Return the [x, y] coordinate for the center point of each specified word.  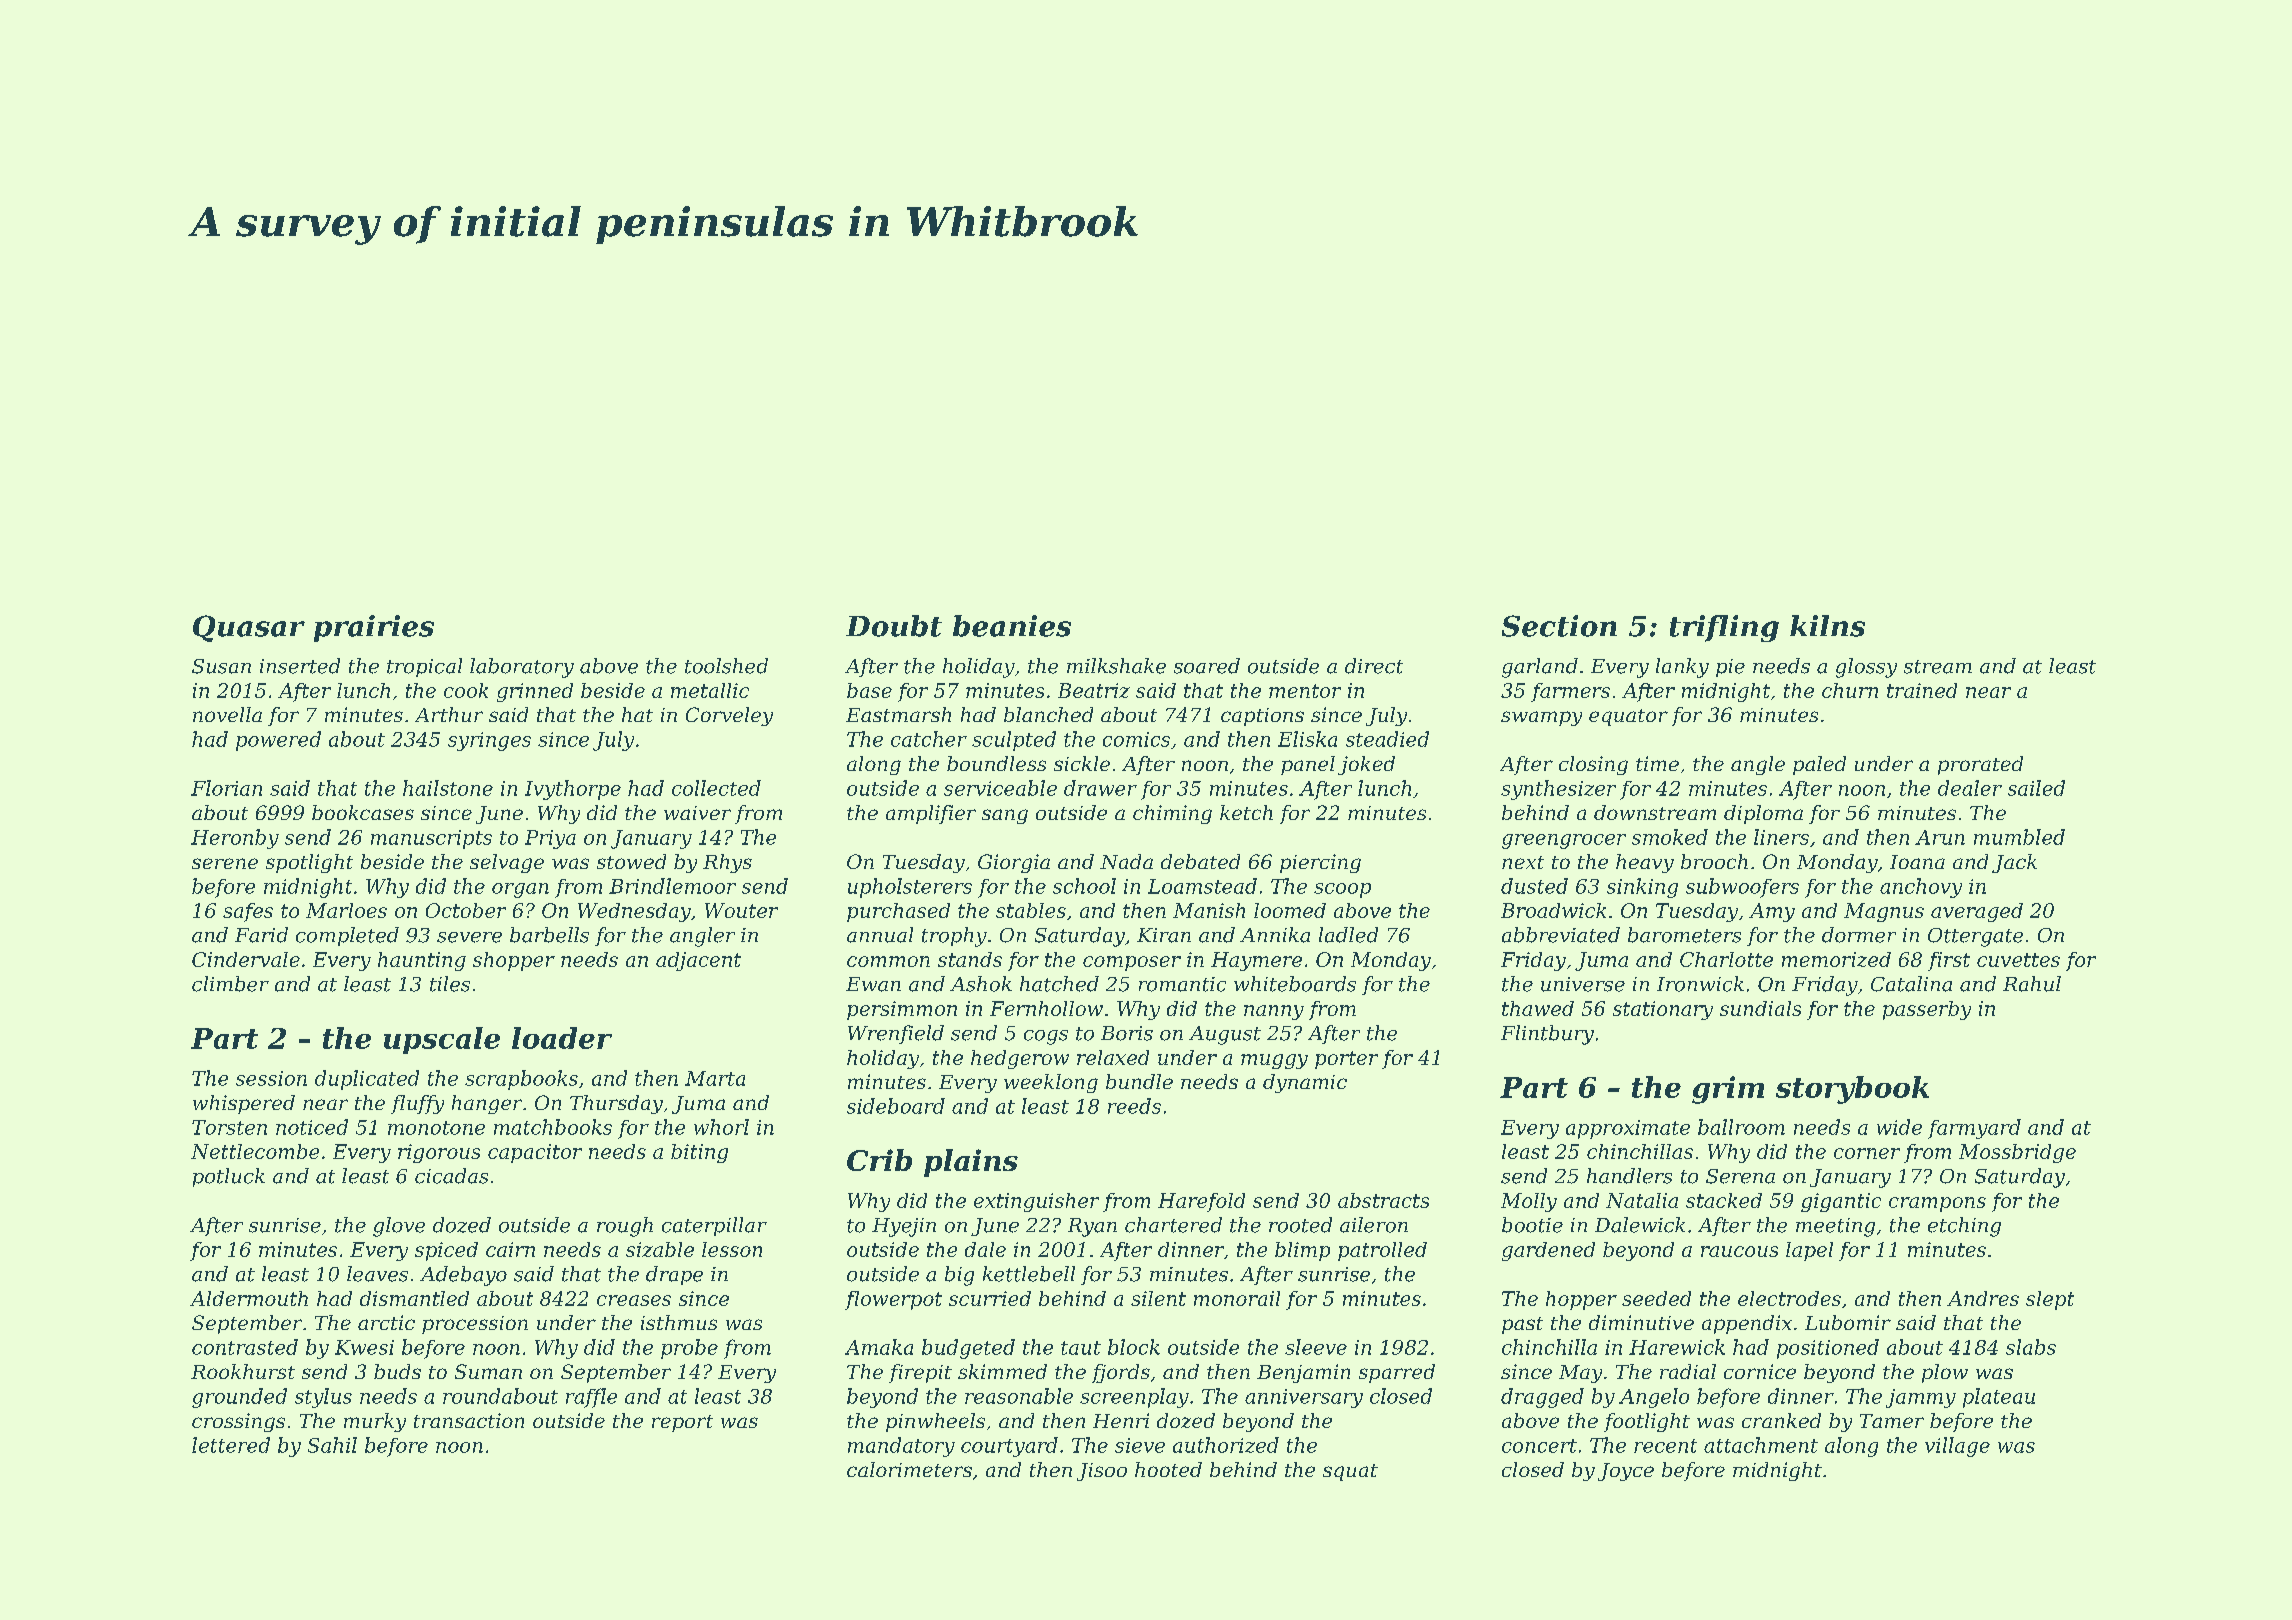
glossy [1866, 668]
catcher [929, 739]
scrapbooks [521, 1080]
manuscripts [431, 839]
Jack [2014, 863]
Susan [221, 666]
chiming [1172, 814]
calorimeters [909, 1469]
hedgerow [1020, 1059]
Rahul [2032, 984]
